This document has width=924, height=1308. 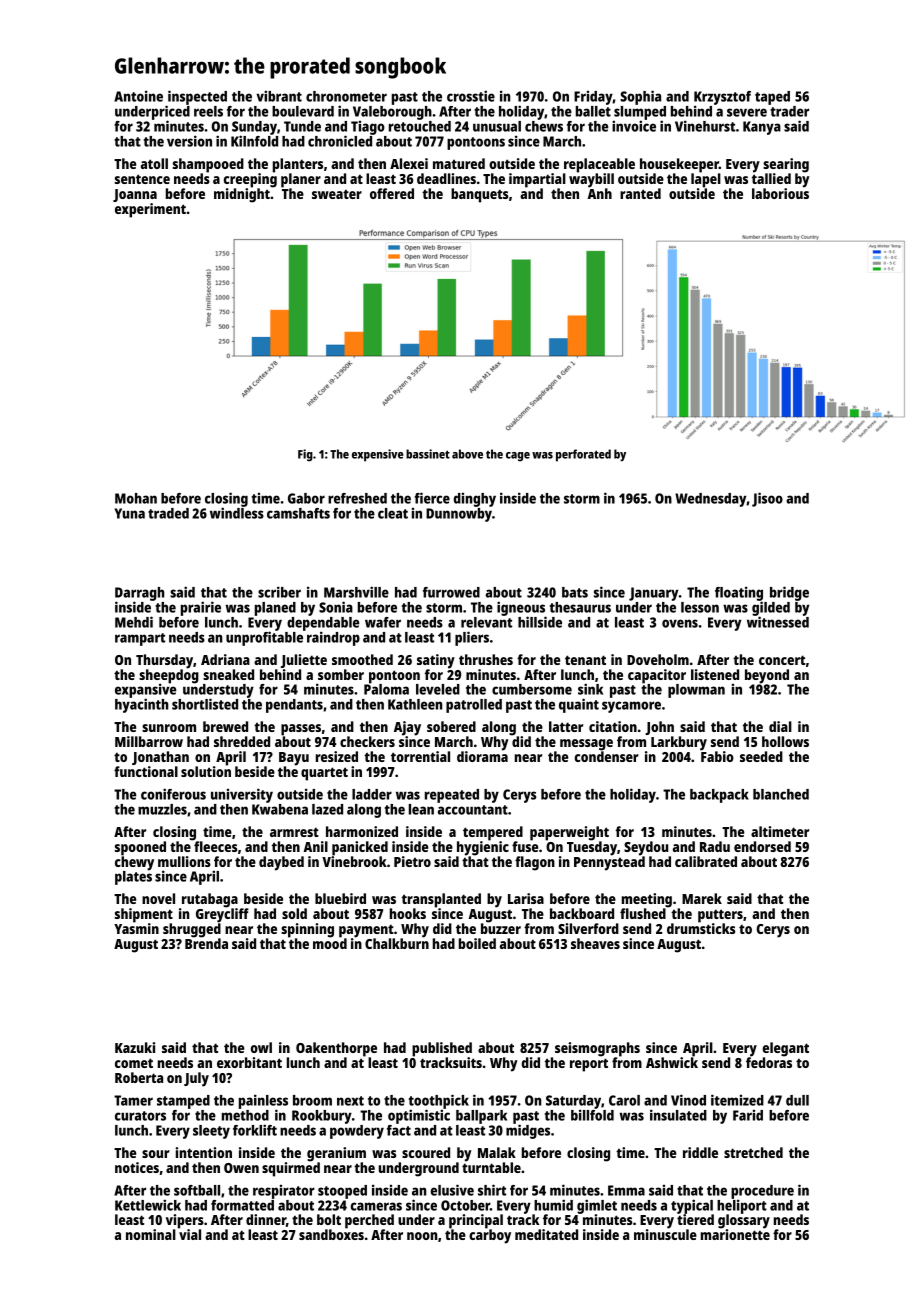 I want to click on midges, so click(x=528, y=1131).
